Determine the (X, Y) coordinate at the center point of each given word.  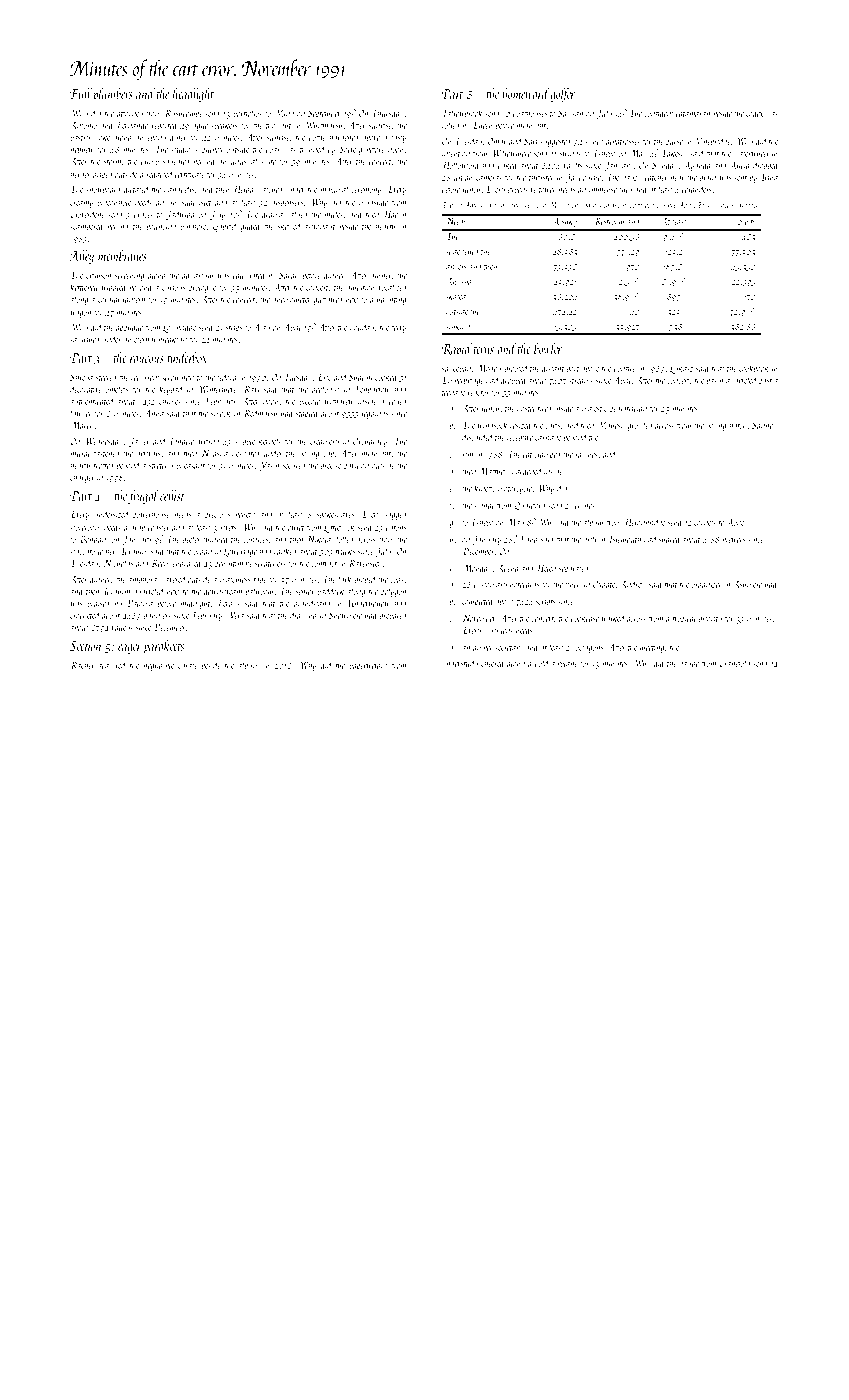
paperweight (368, 666)
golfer (562, 95)
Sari (531, 141)
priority (710, 619)
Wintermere (217, 389)
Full (81, 93)
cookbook (754, 368)
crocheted (85, 615)
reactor (479, 393)
